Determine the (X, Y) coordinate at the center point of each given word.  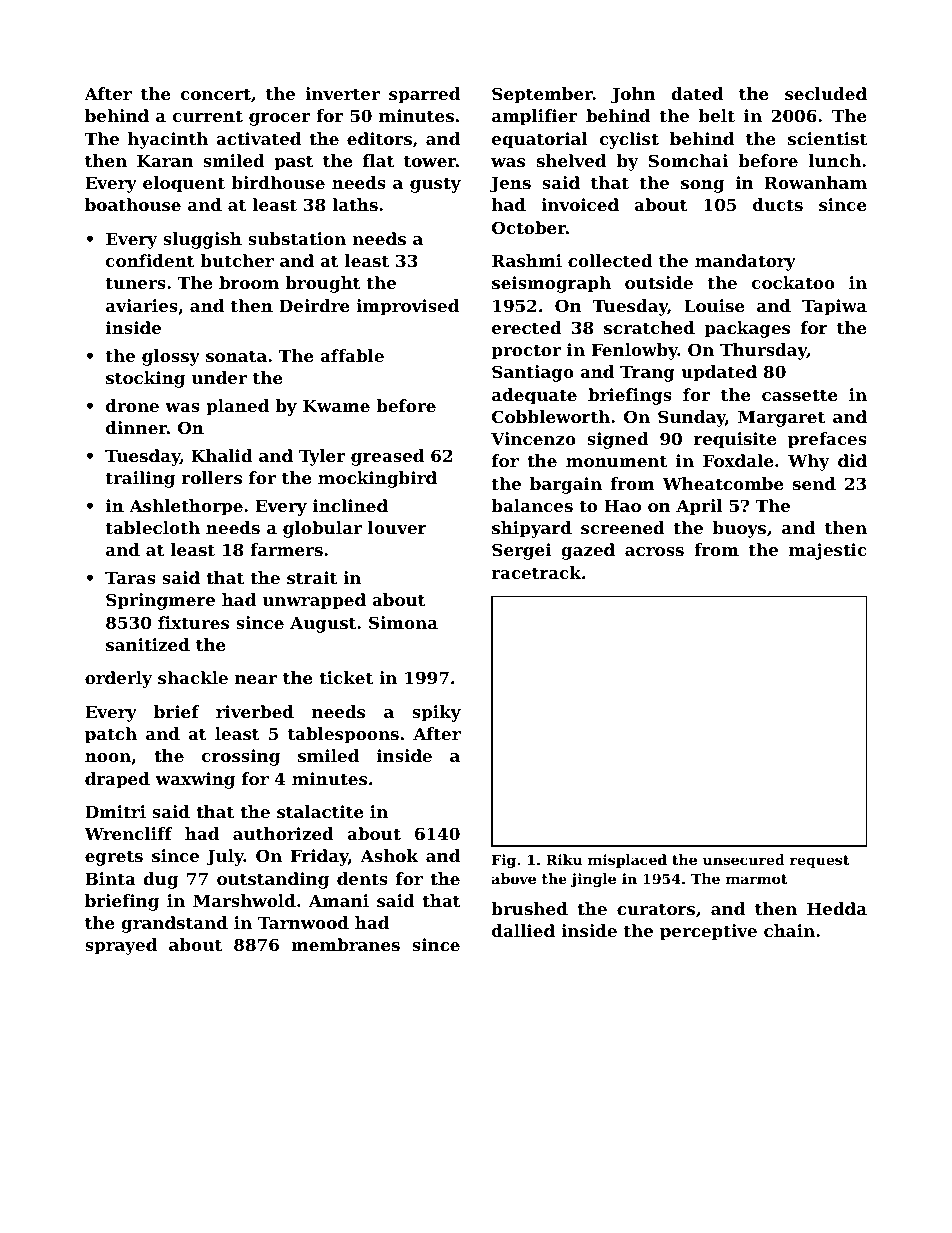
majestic (827, 551)
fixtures (193, 622)
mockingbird (377, 479)
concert (215, 94)
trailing (140, 479)
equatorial (540, 140)
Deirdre (314, 305)
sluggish (202, 240)
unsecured (744, 859)
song (702, 186)
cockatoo (793, 282)
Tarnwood (303, 922)
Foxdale (738, 460)
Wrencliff (128, 833)
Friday (319, 857)
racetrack (536, 572)
